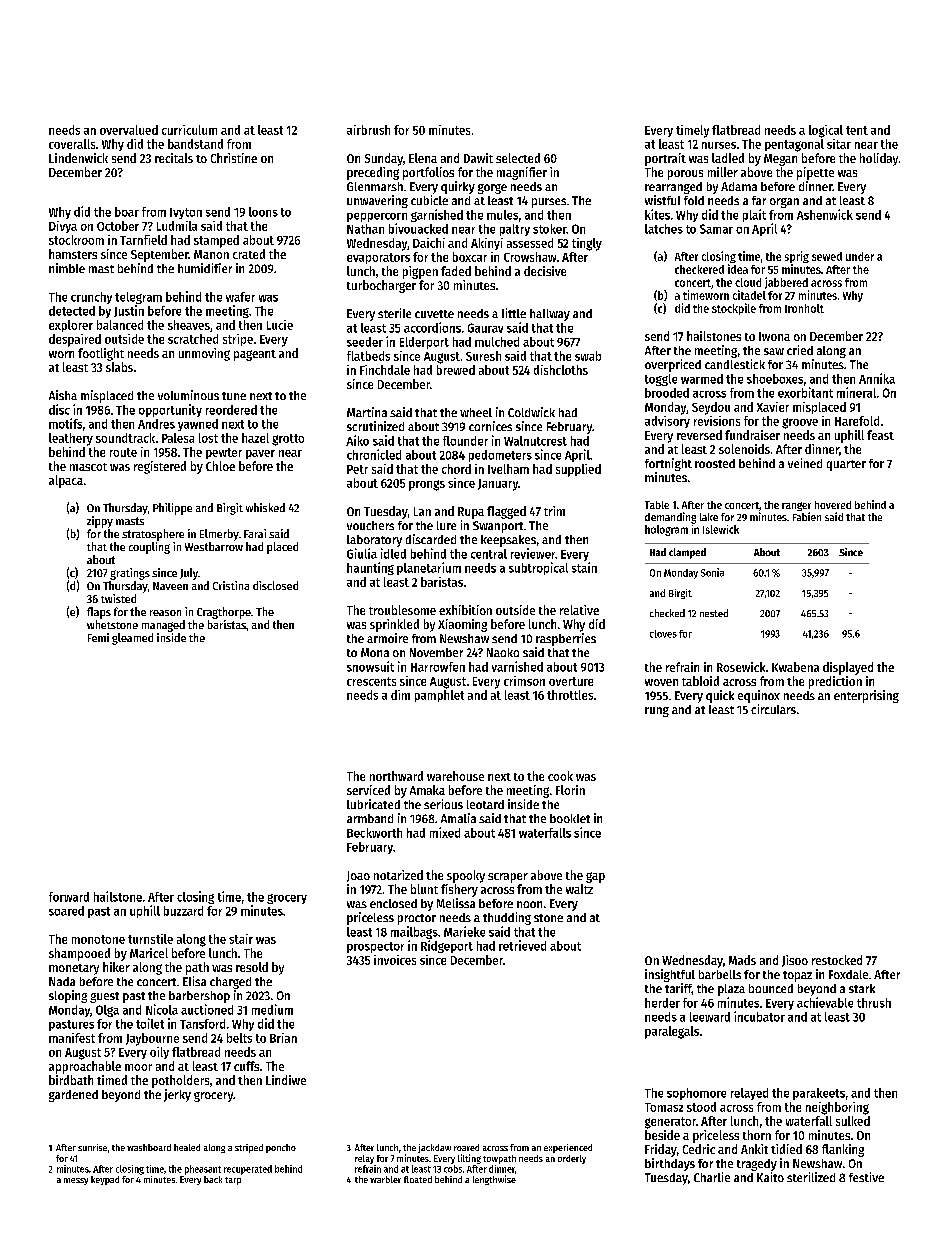 The width and height of the document is (952, 1233). What do you see at coordinates (418, 1179) in the document?
I see `floated` at bounding box center [418, 1179].
